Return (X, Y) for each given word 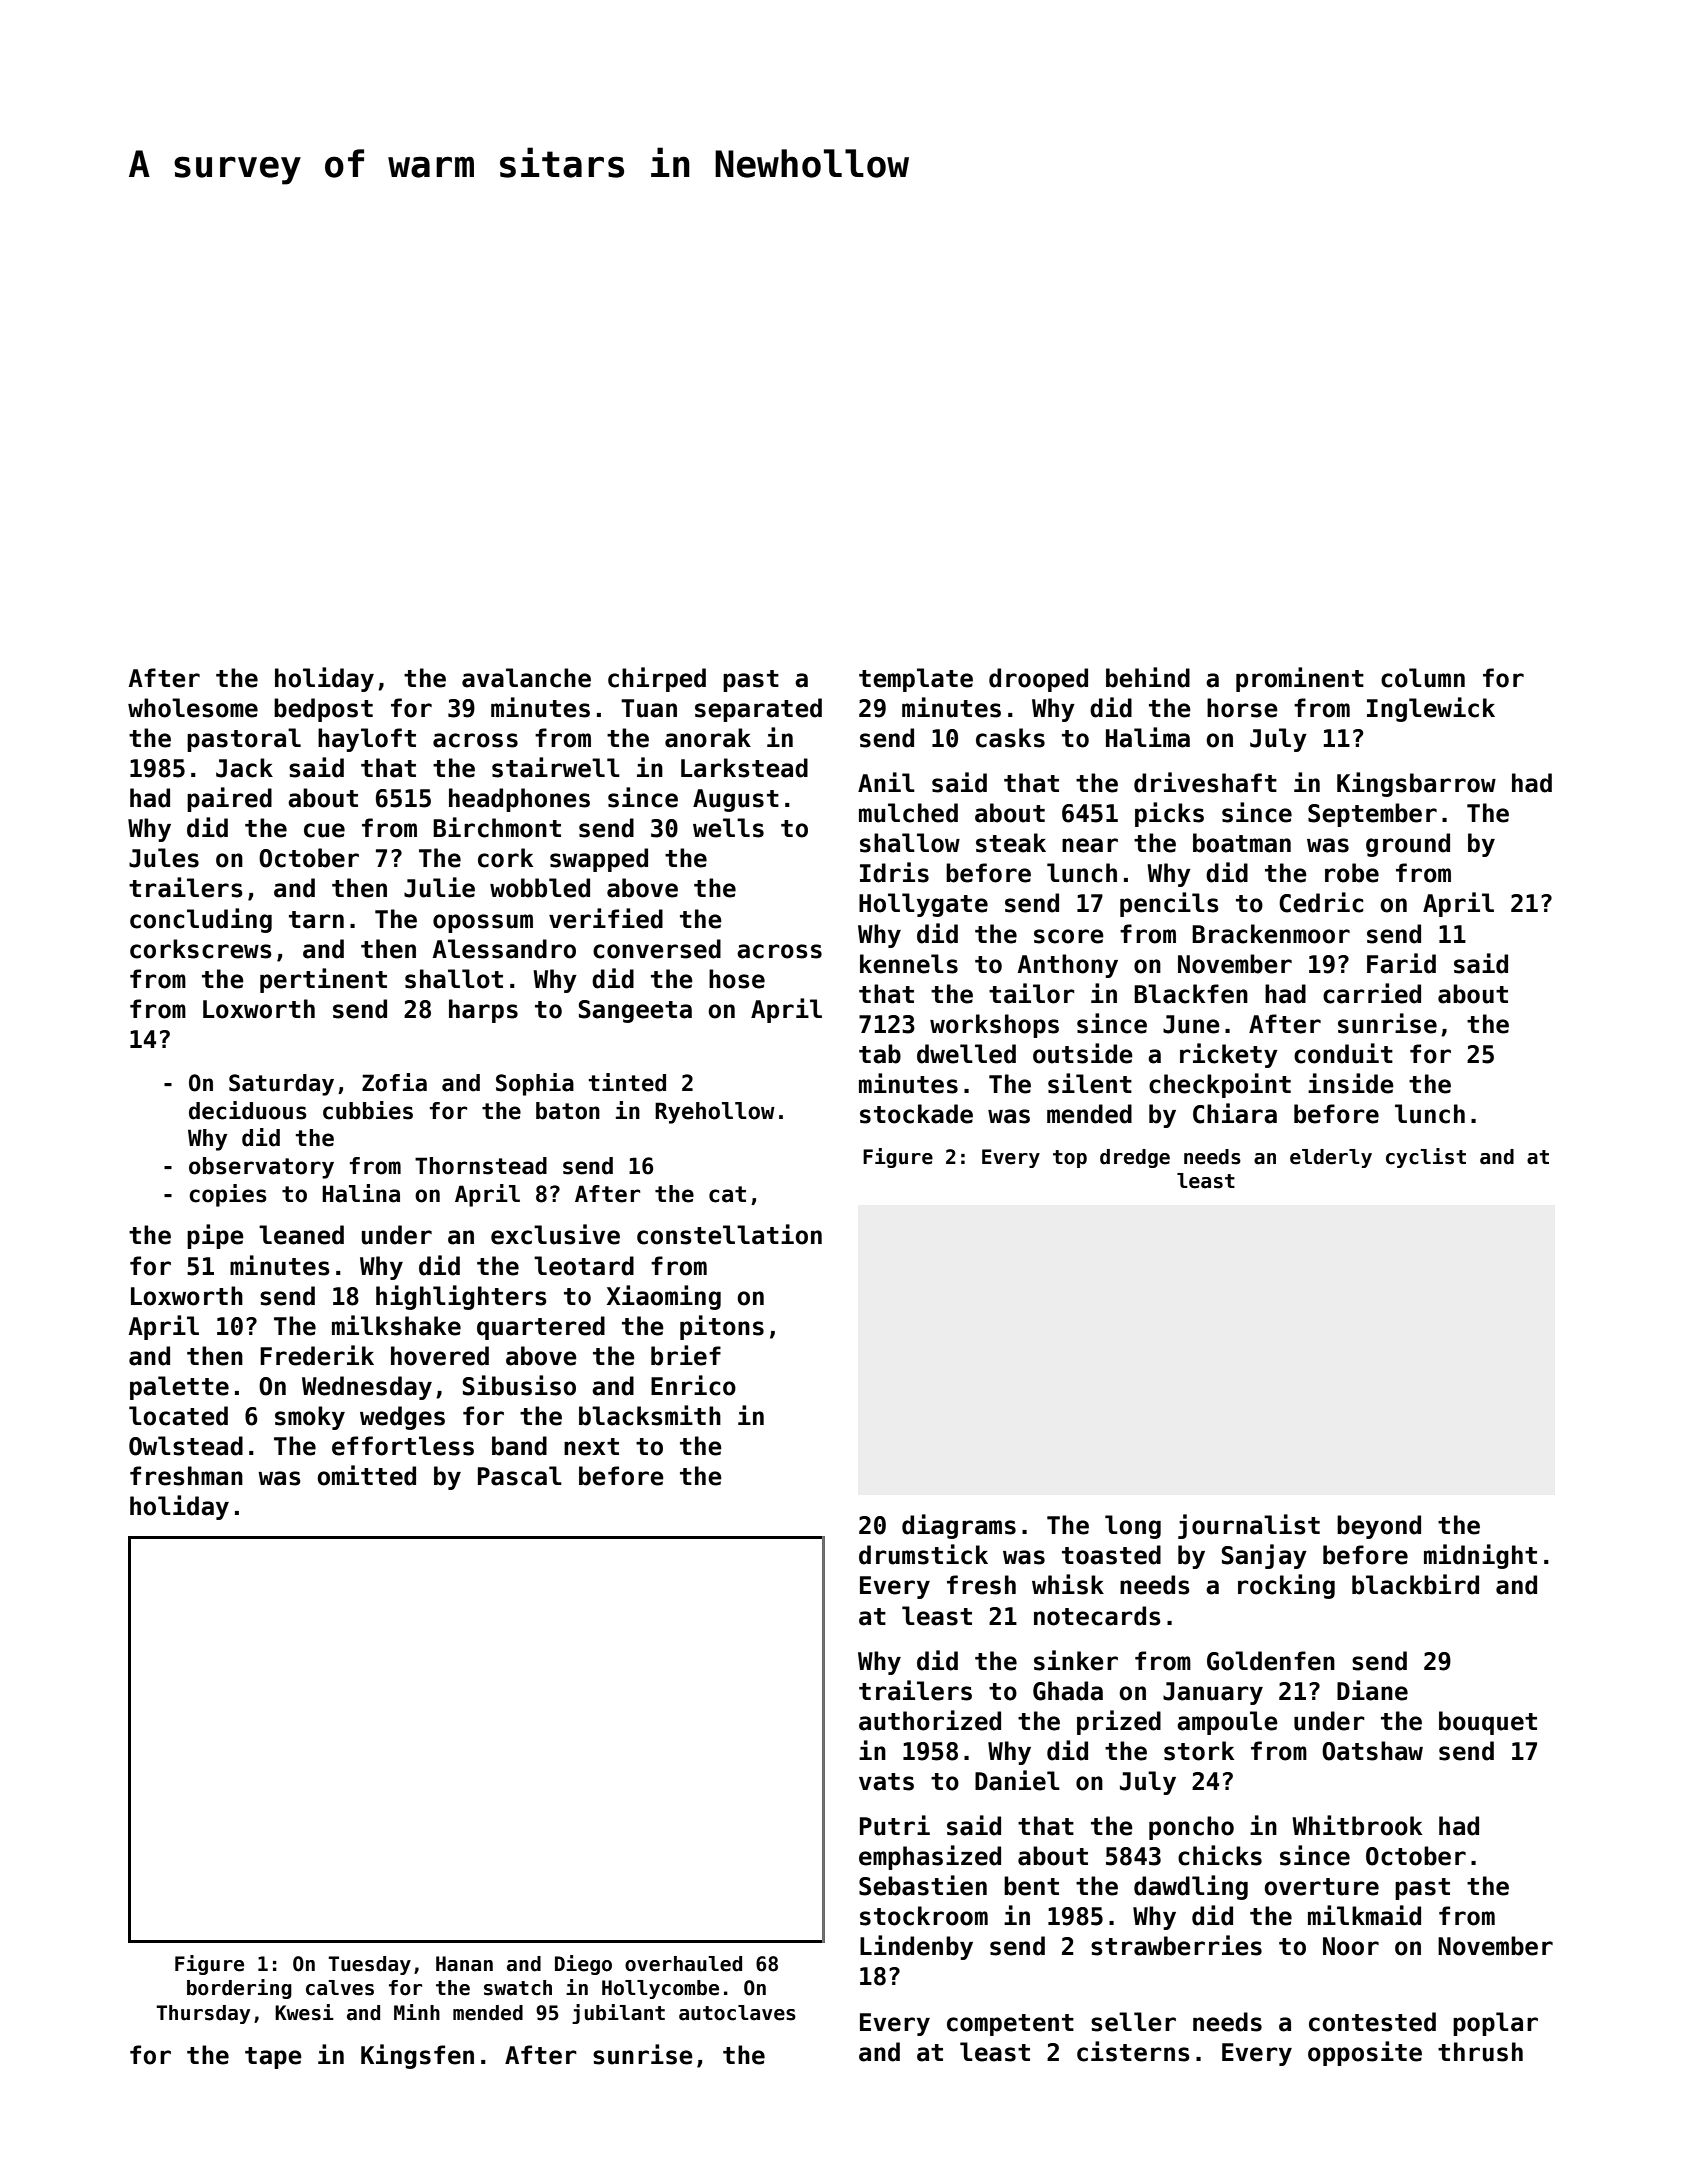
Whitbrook (1357, 1825)
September (1372, 815)
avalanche (526, 678)
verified (606, 918)
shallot (454, 979)
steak (1011, 843)
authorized (930, 1720)
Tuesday (370, 1965)
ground (1408, 845)
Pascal (520, 1476)
